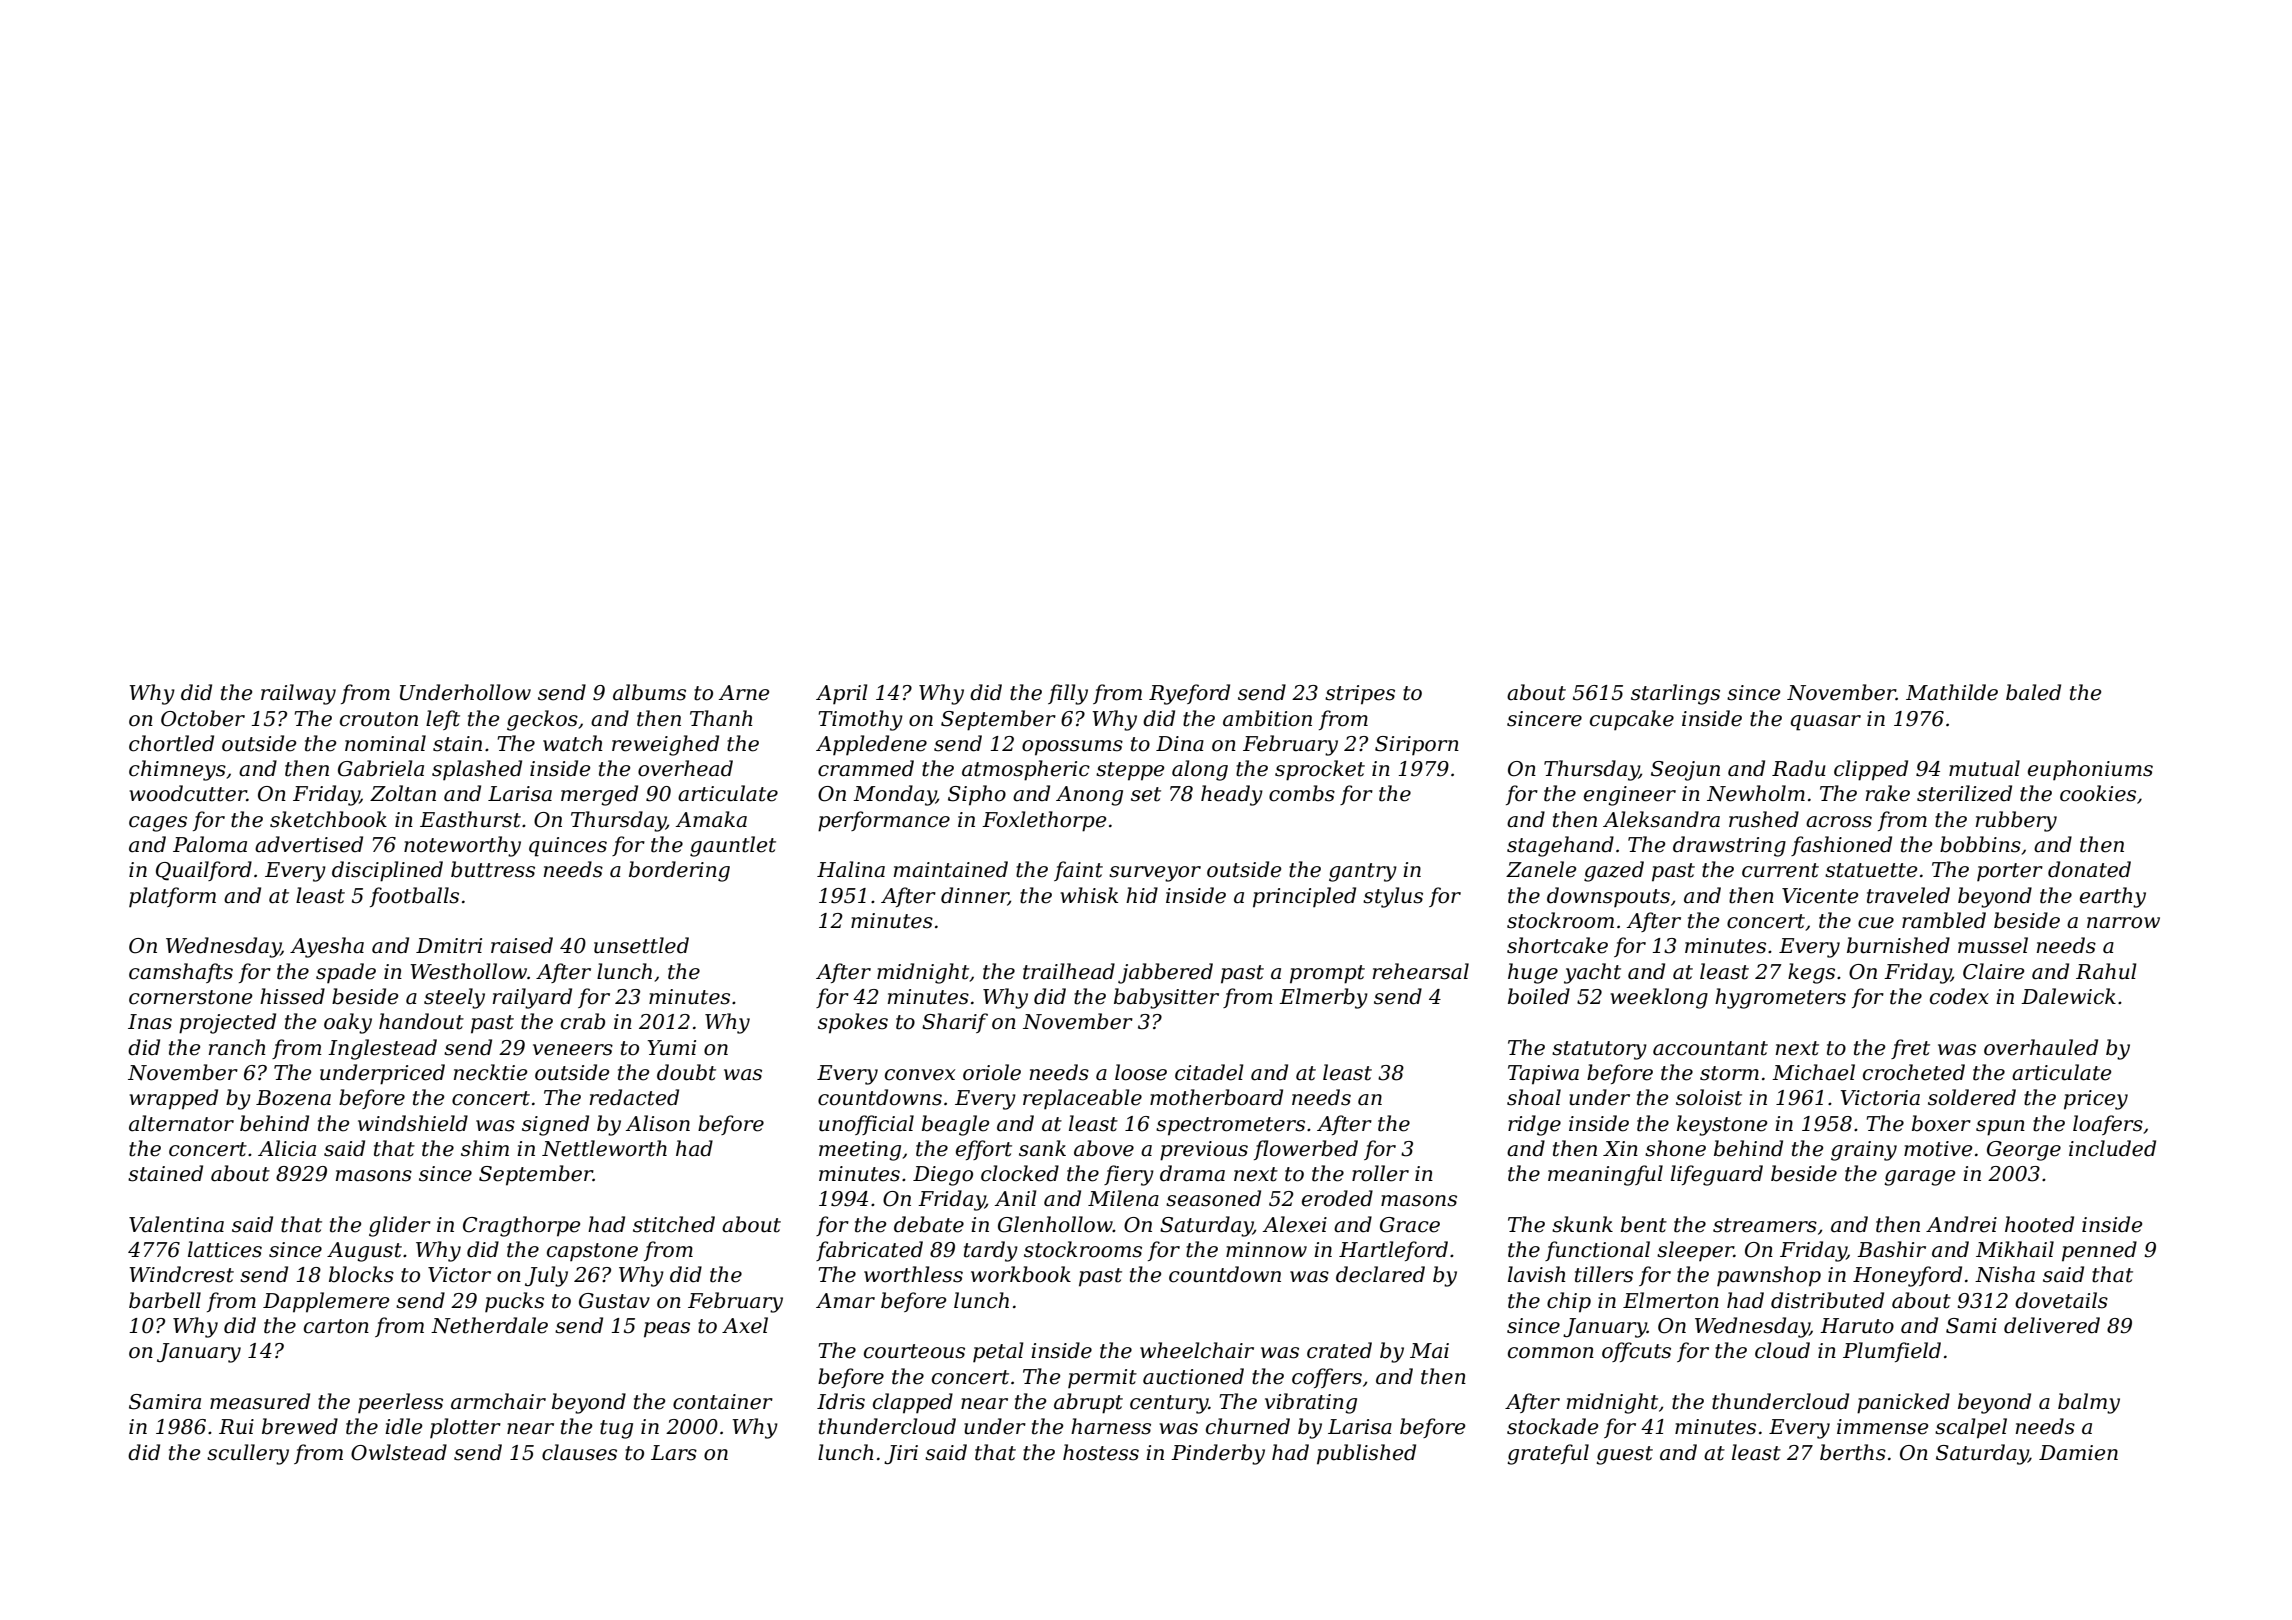 This screenshot has width=2292, height=1620. What do you see at coordinates (1608, 897) in the screenshot?
I see `downspouts` at bounding box center [1608, 897].
